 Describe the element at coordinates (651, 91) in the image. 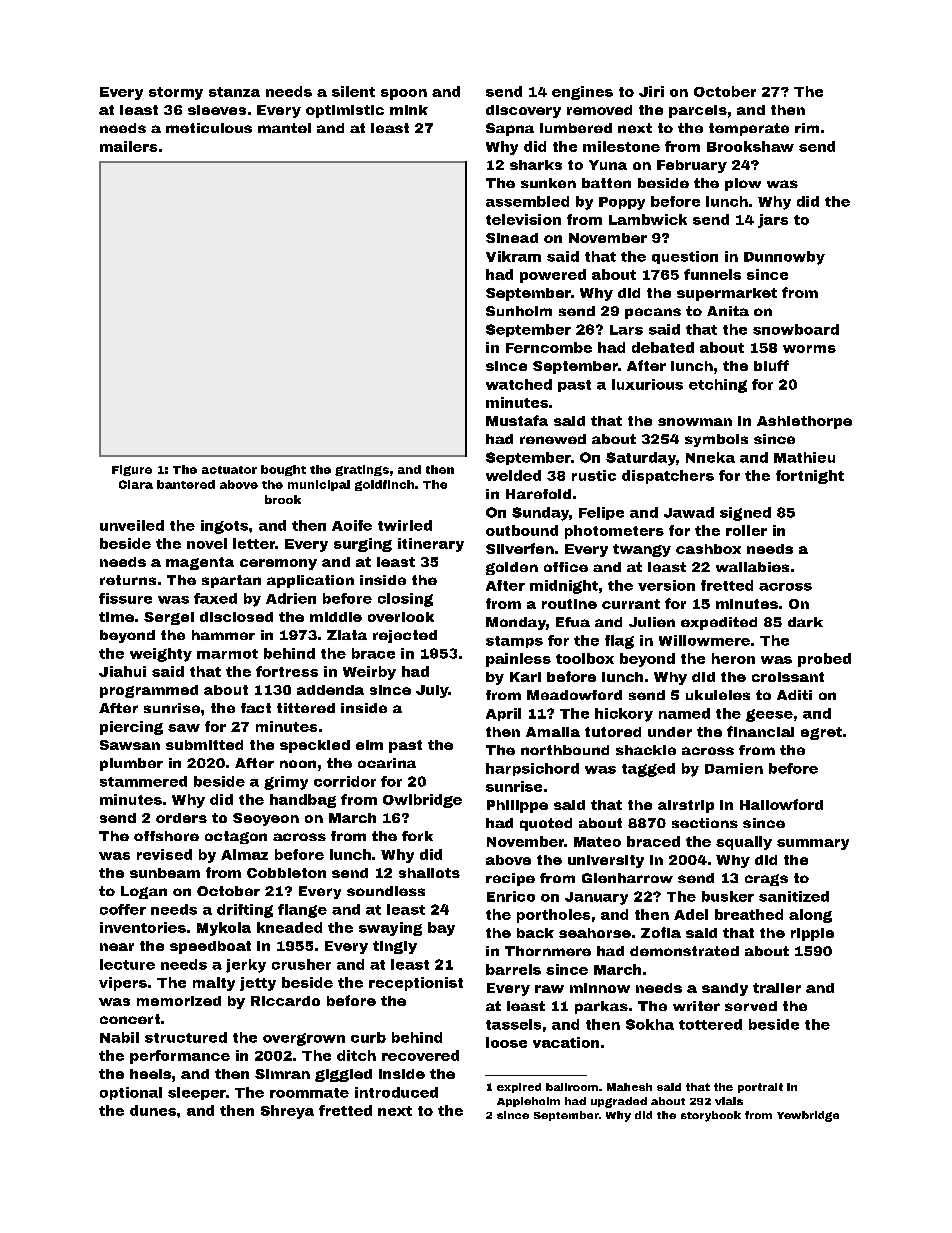

I see `Jiri` at that location.
